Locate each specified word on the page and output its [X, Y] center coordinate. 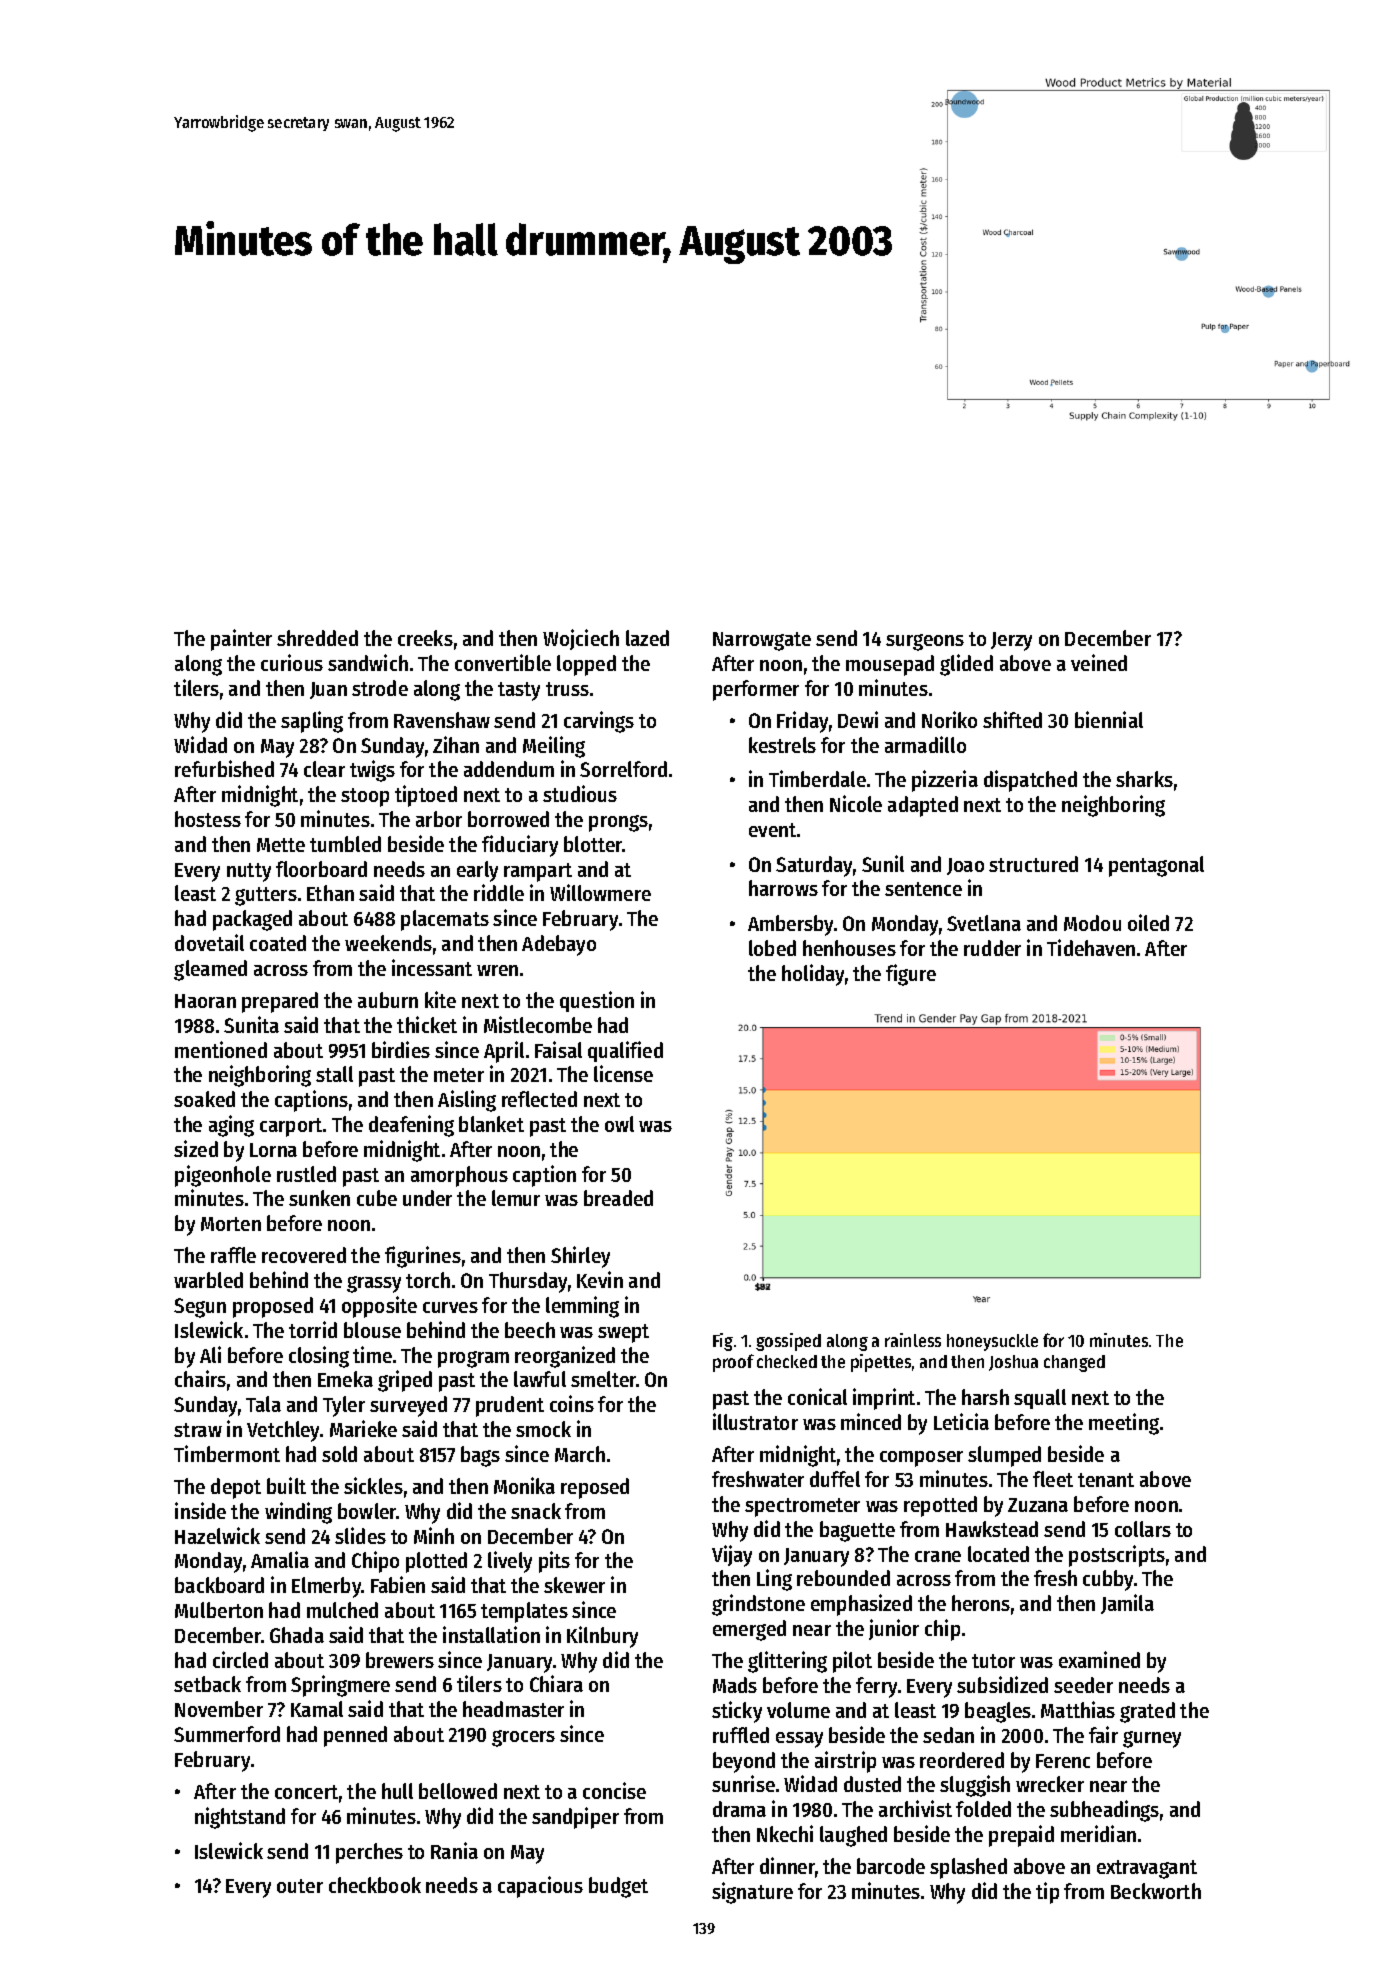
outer [300, 1886]
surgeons [925, 642]
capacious [540, 1887]
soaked [204, 1099]
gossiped [788, 1342]
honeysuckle [992, 1342]
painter [241, 640]
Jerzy [1011, 641]
